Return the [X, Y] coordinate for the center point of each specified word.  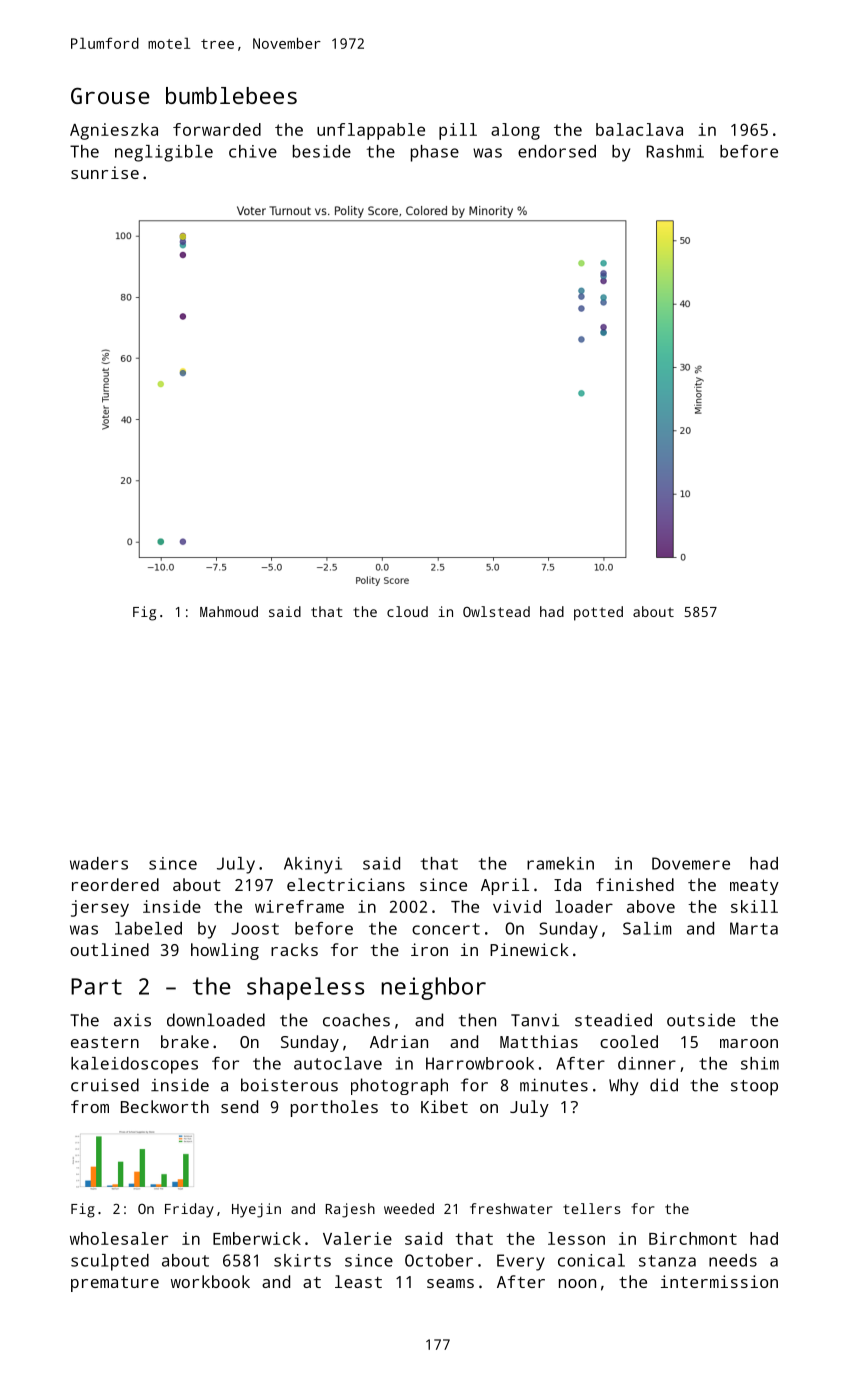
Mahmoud [229, 611]
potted [598, 613]
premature [115, 1284]
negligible [164, 153]
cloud [407, 611]
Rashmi [675, 151]
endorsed [557, 151]
